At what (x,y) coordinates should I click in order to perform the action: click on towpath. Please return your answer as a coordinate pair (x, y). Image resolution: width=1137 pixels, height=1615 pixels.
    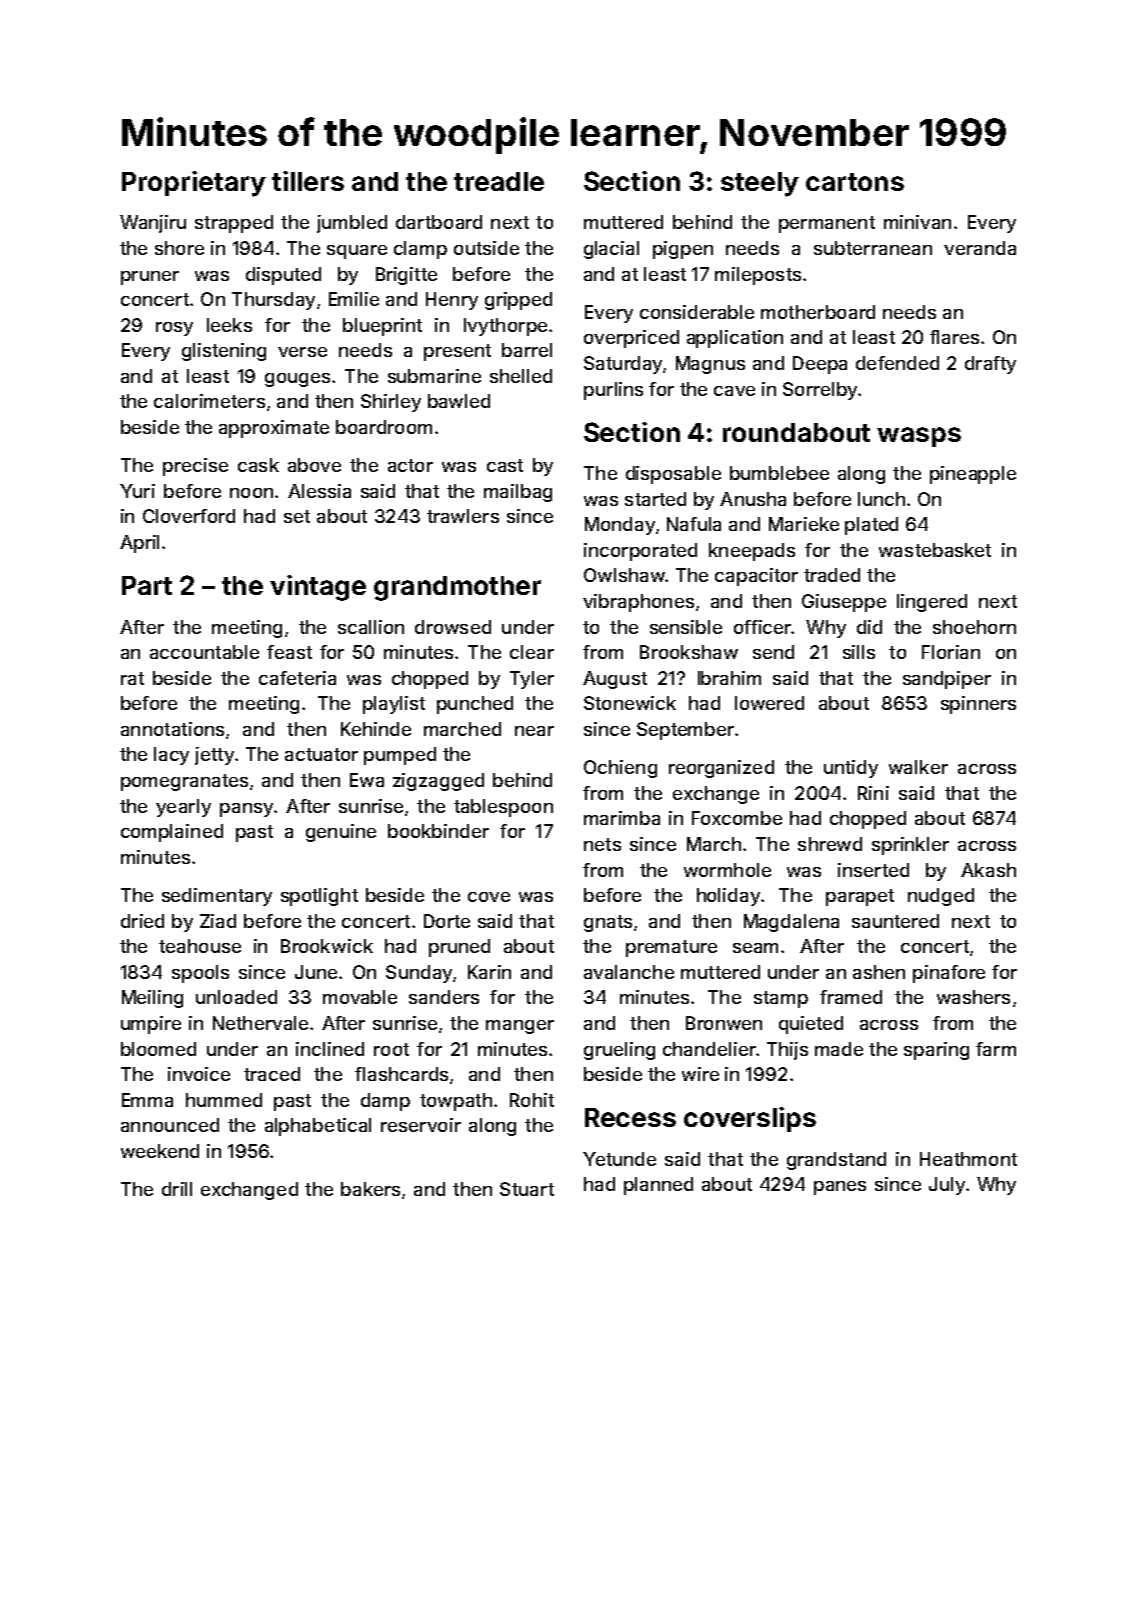
    Looking at the image, I should click on (456, 1102).
